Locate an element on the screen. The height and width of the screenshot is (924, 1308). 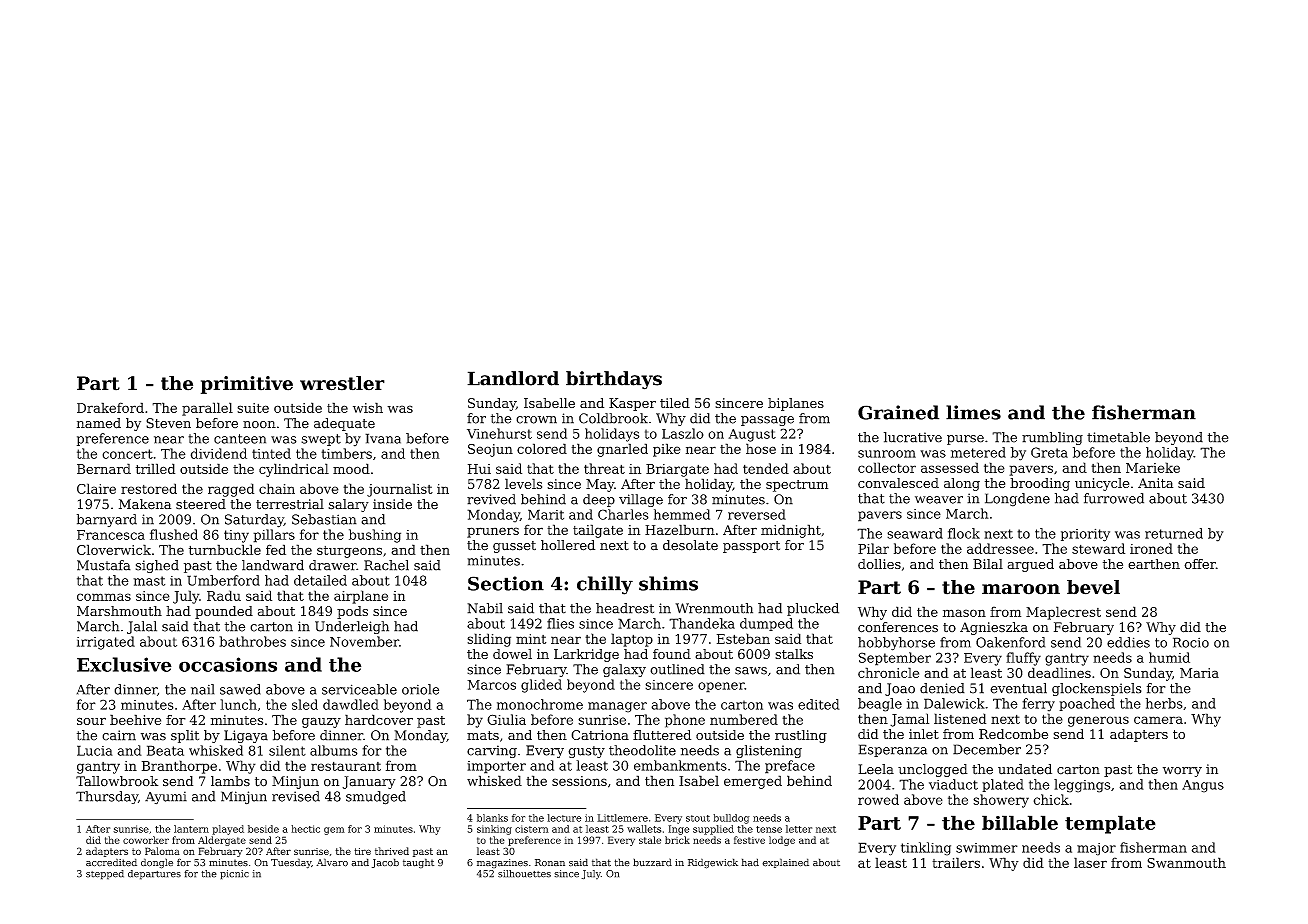
bushing is located at coordinates (375, 536).
